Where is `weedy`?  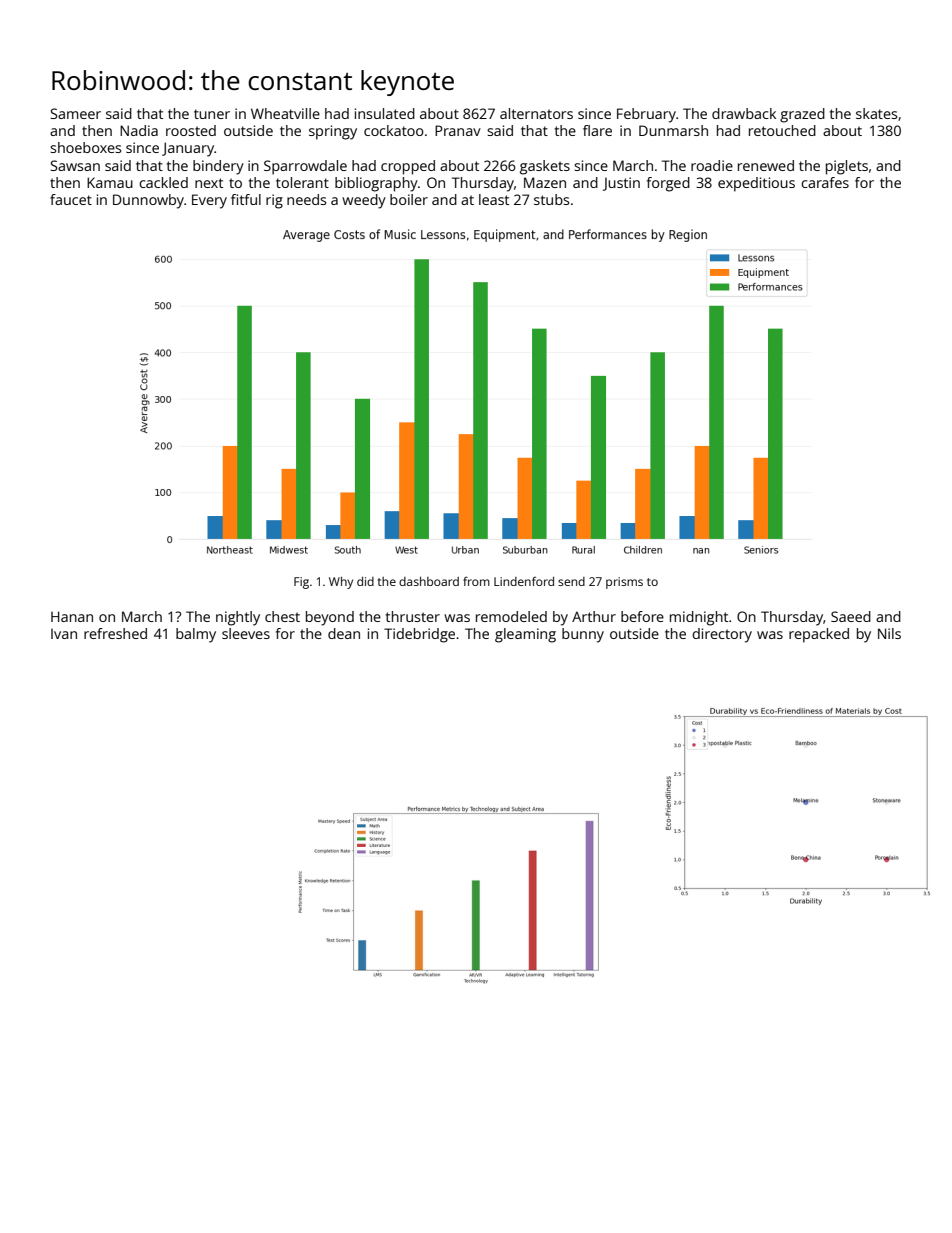 weedy is located at coordinates (364, 201).
